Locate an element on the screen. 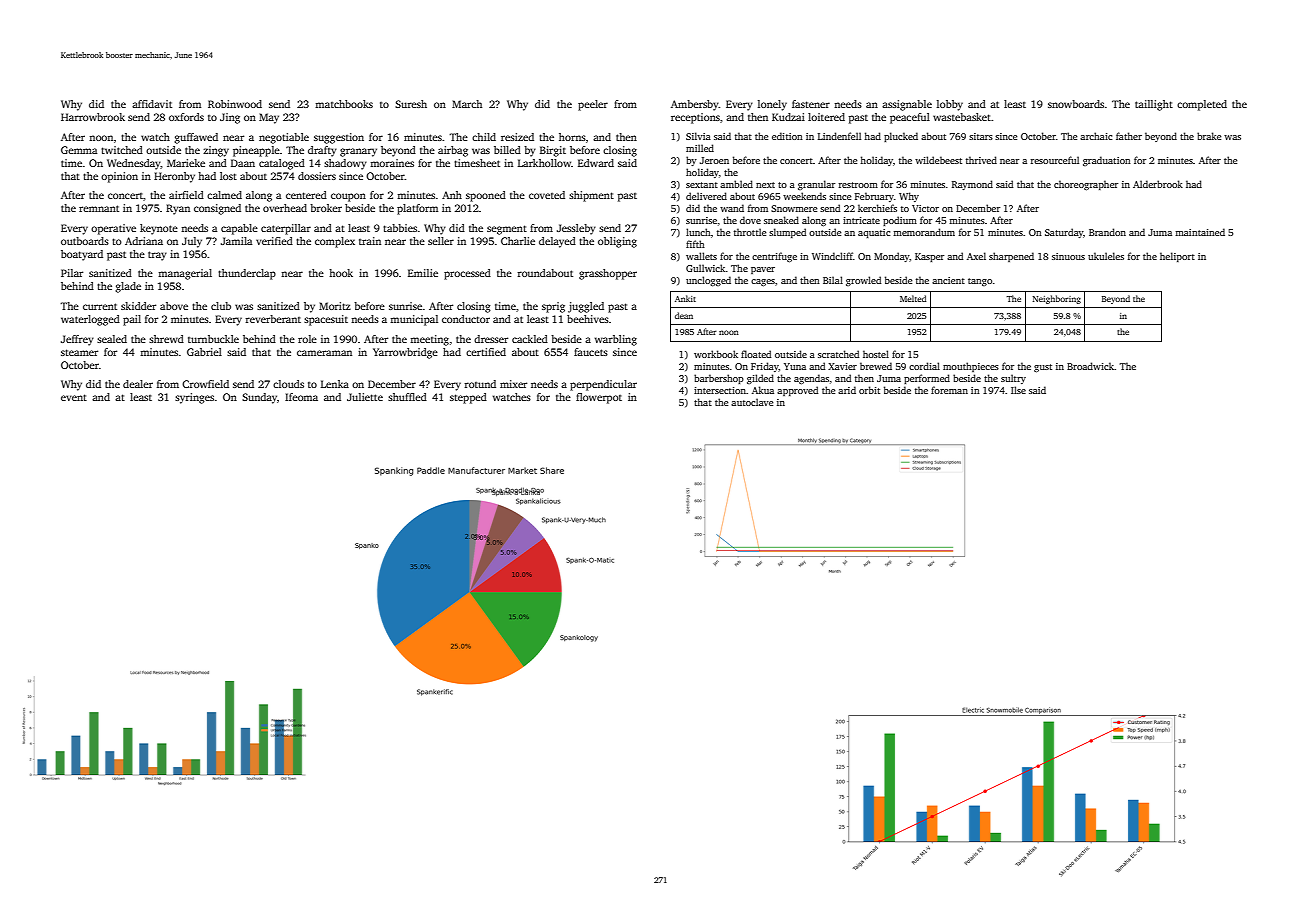 This screenshot has height=924, width=1308. dean is located at coordinates (684, 315).
